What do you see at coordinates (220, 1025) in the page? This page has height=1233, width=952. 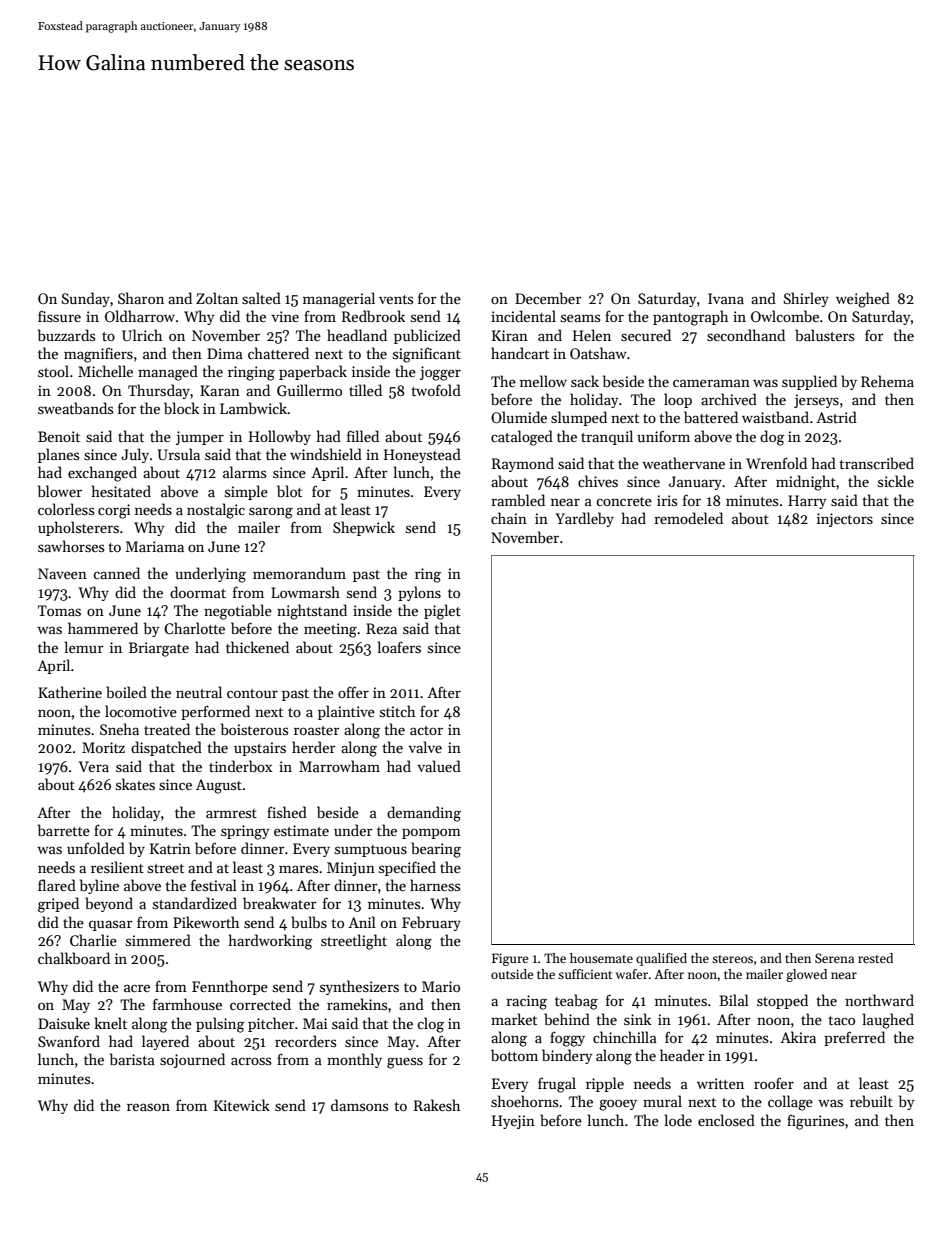 I see `pulsing` at bounding box center [220, 1025].
